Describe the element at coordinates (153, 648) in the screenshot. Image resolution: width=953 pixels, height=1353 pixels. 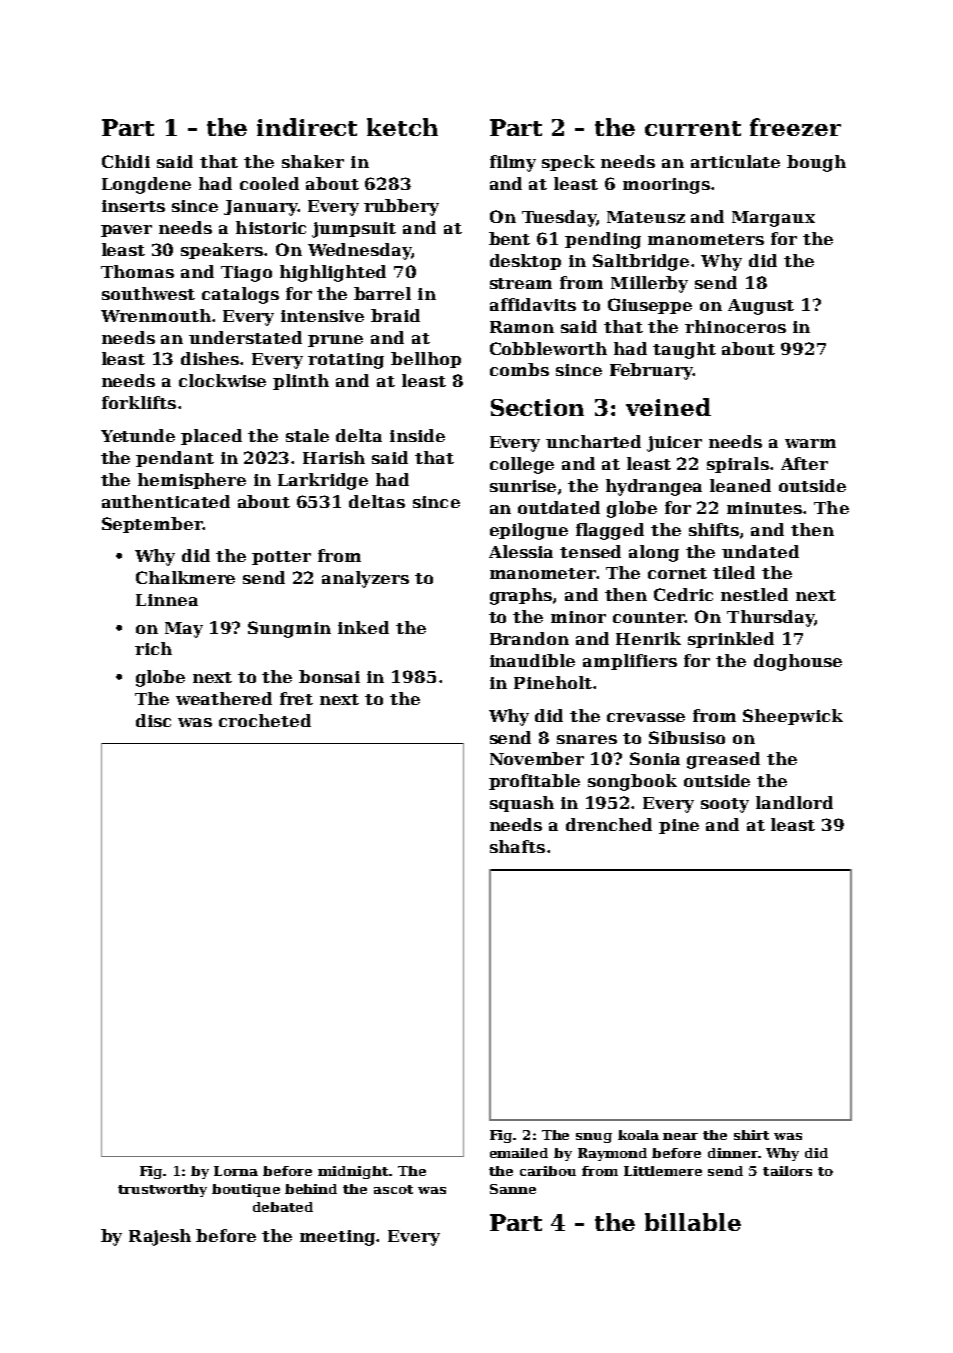
I see `rich` at that location.
